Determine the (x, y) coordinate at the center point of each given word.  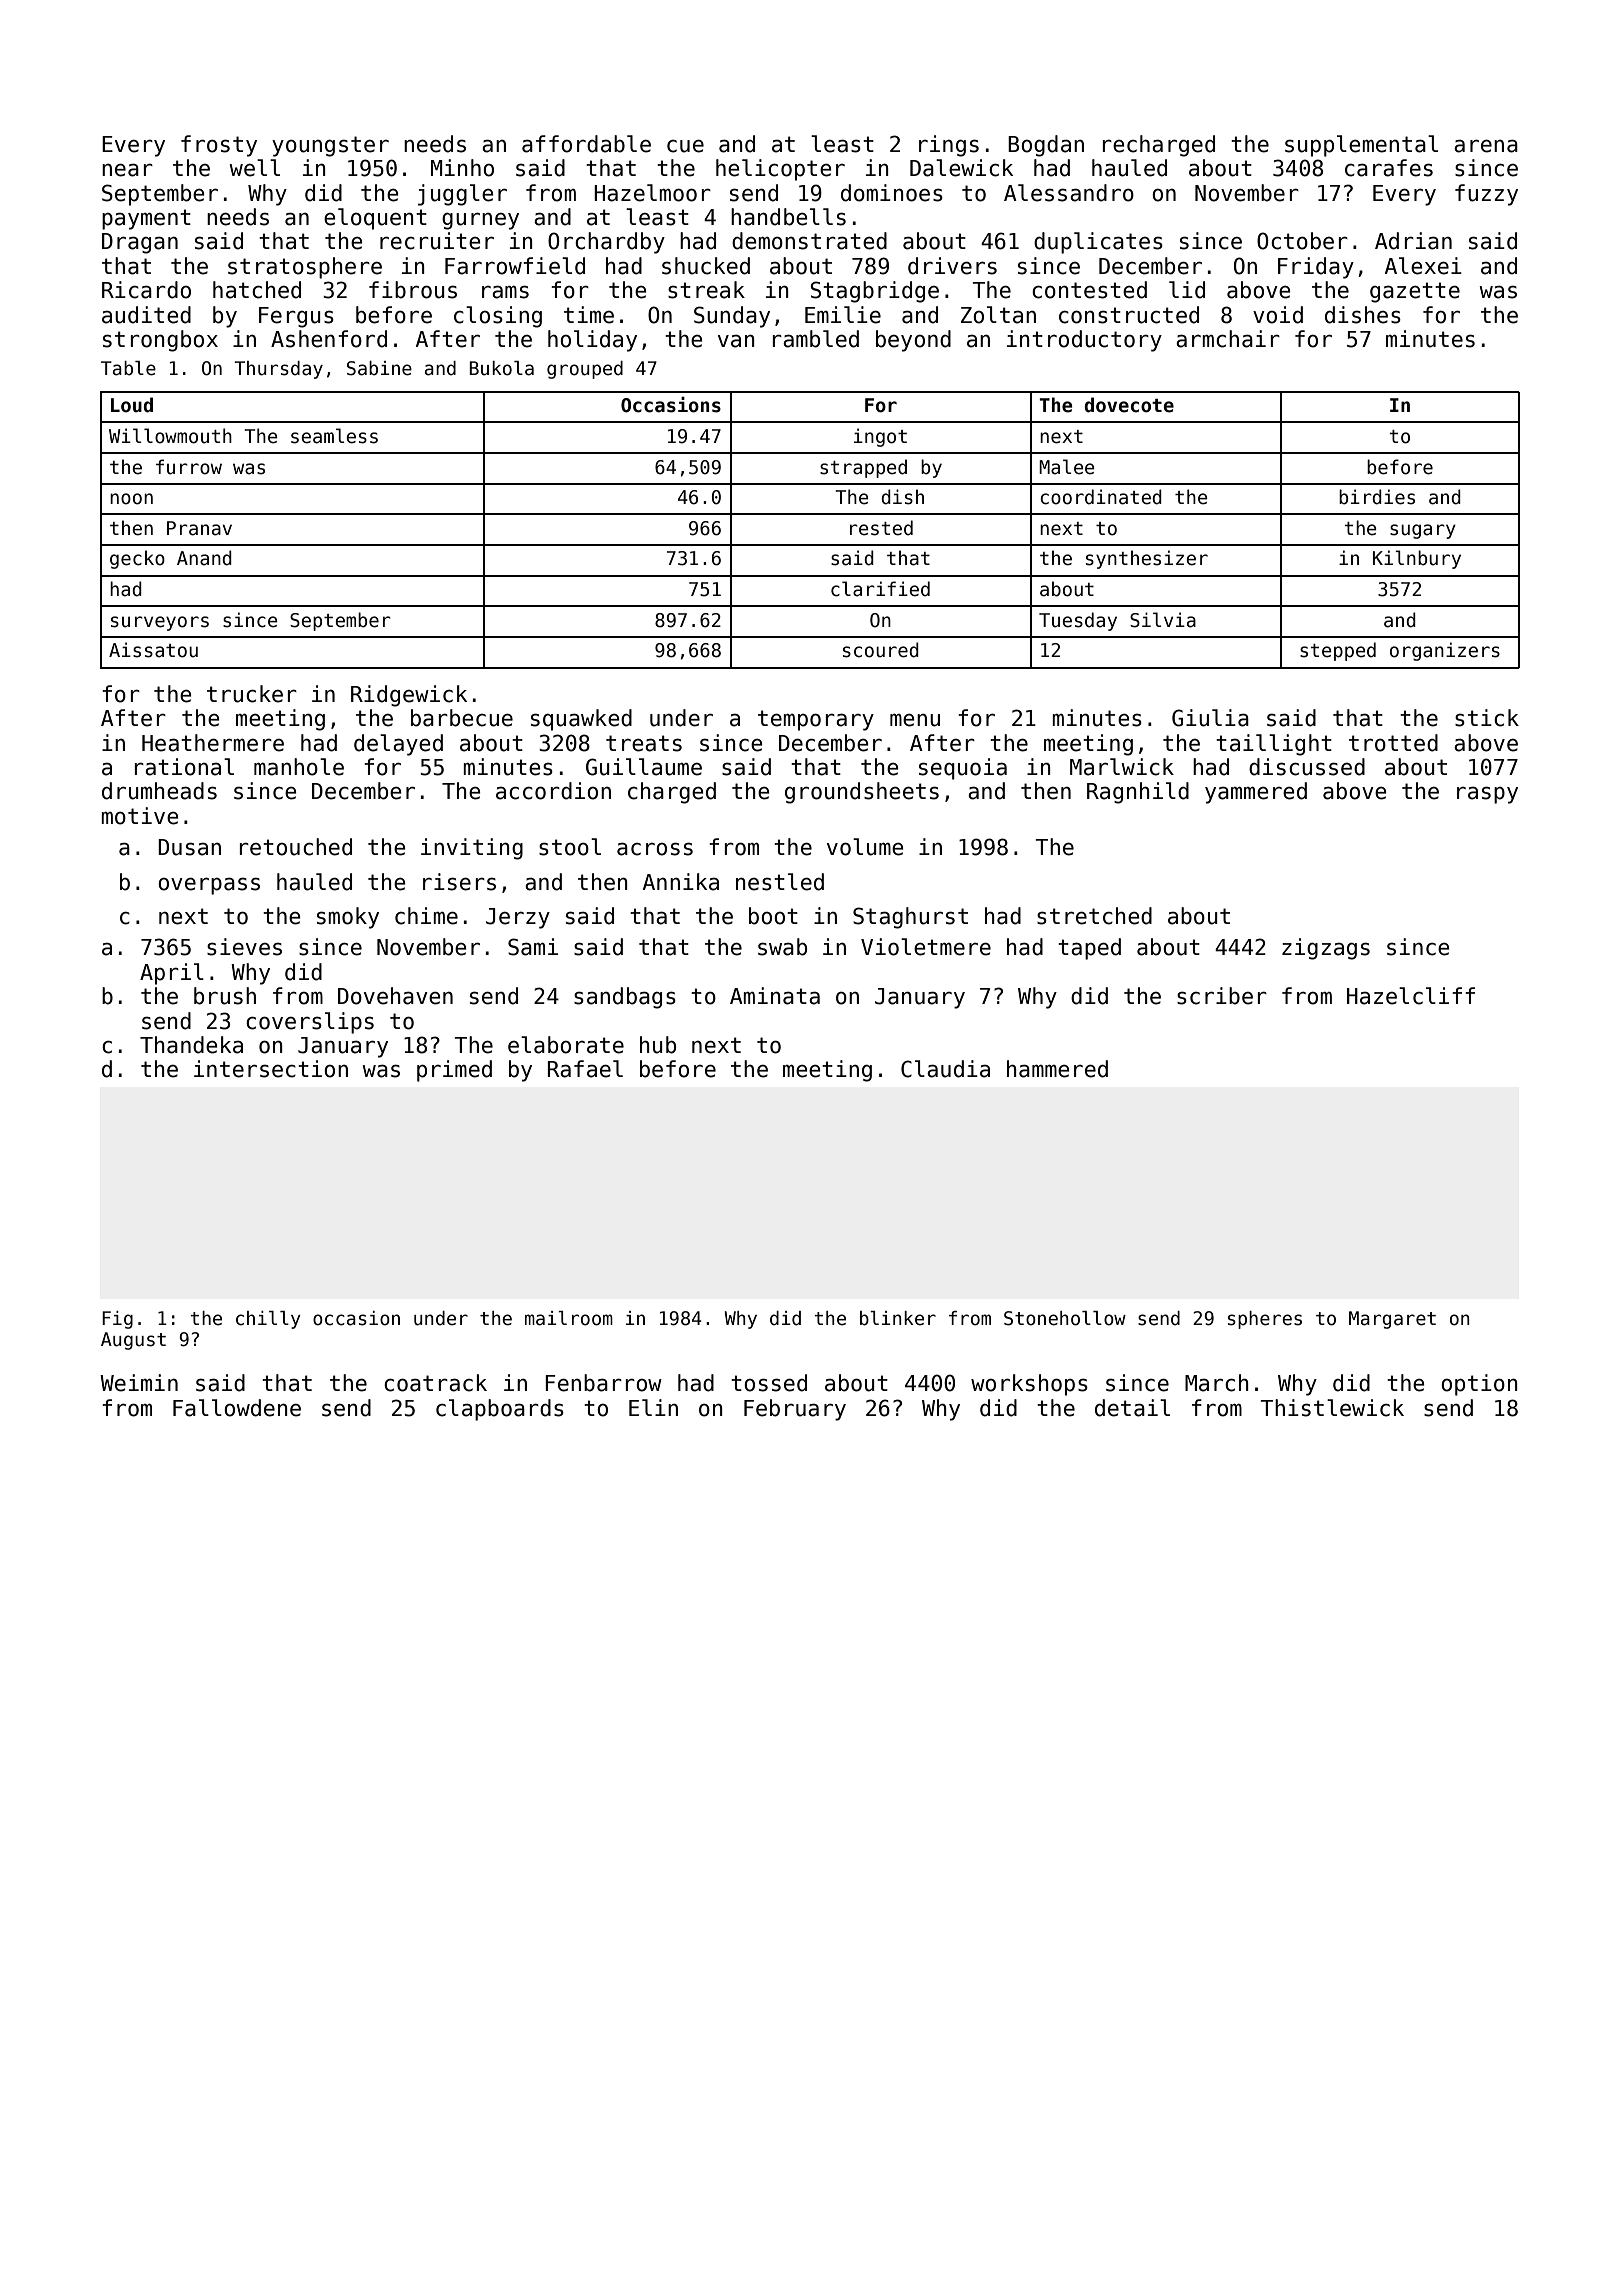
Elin (653, 1407)
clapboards (500, 1410)
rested (881, 528)
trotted (1393, 743)
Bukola (501, 368)
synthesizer (1147, 559)
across (655, 849)
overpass (209, 886)
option (1479, 1385)
